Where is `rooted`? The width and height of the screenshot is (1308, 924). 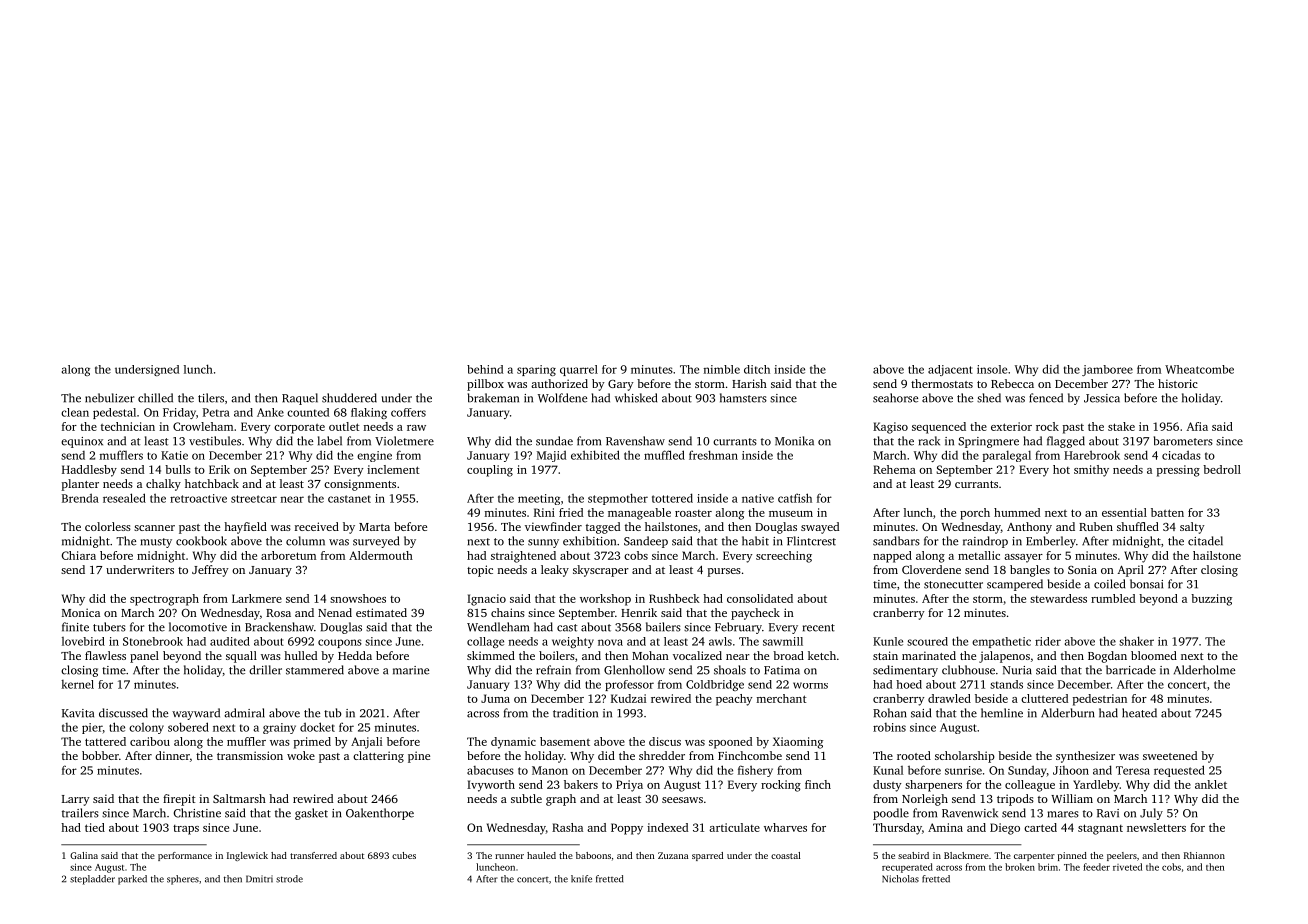 rooted is located at coordinates (914, 755).
